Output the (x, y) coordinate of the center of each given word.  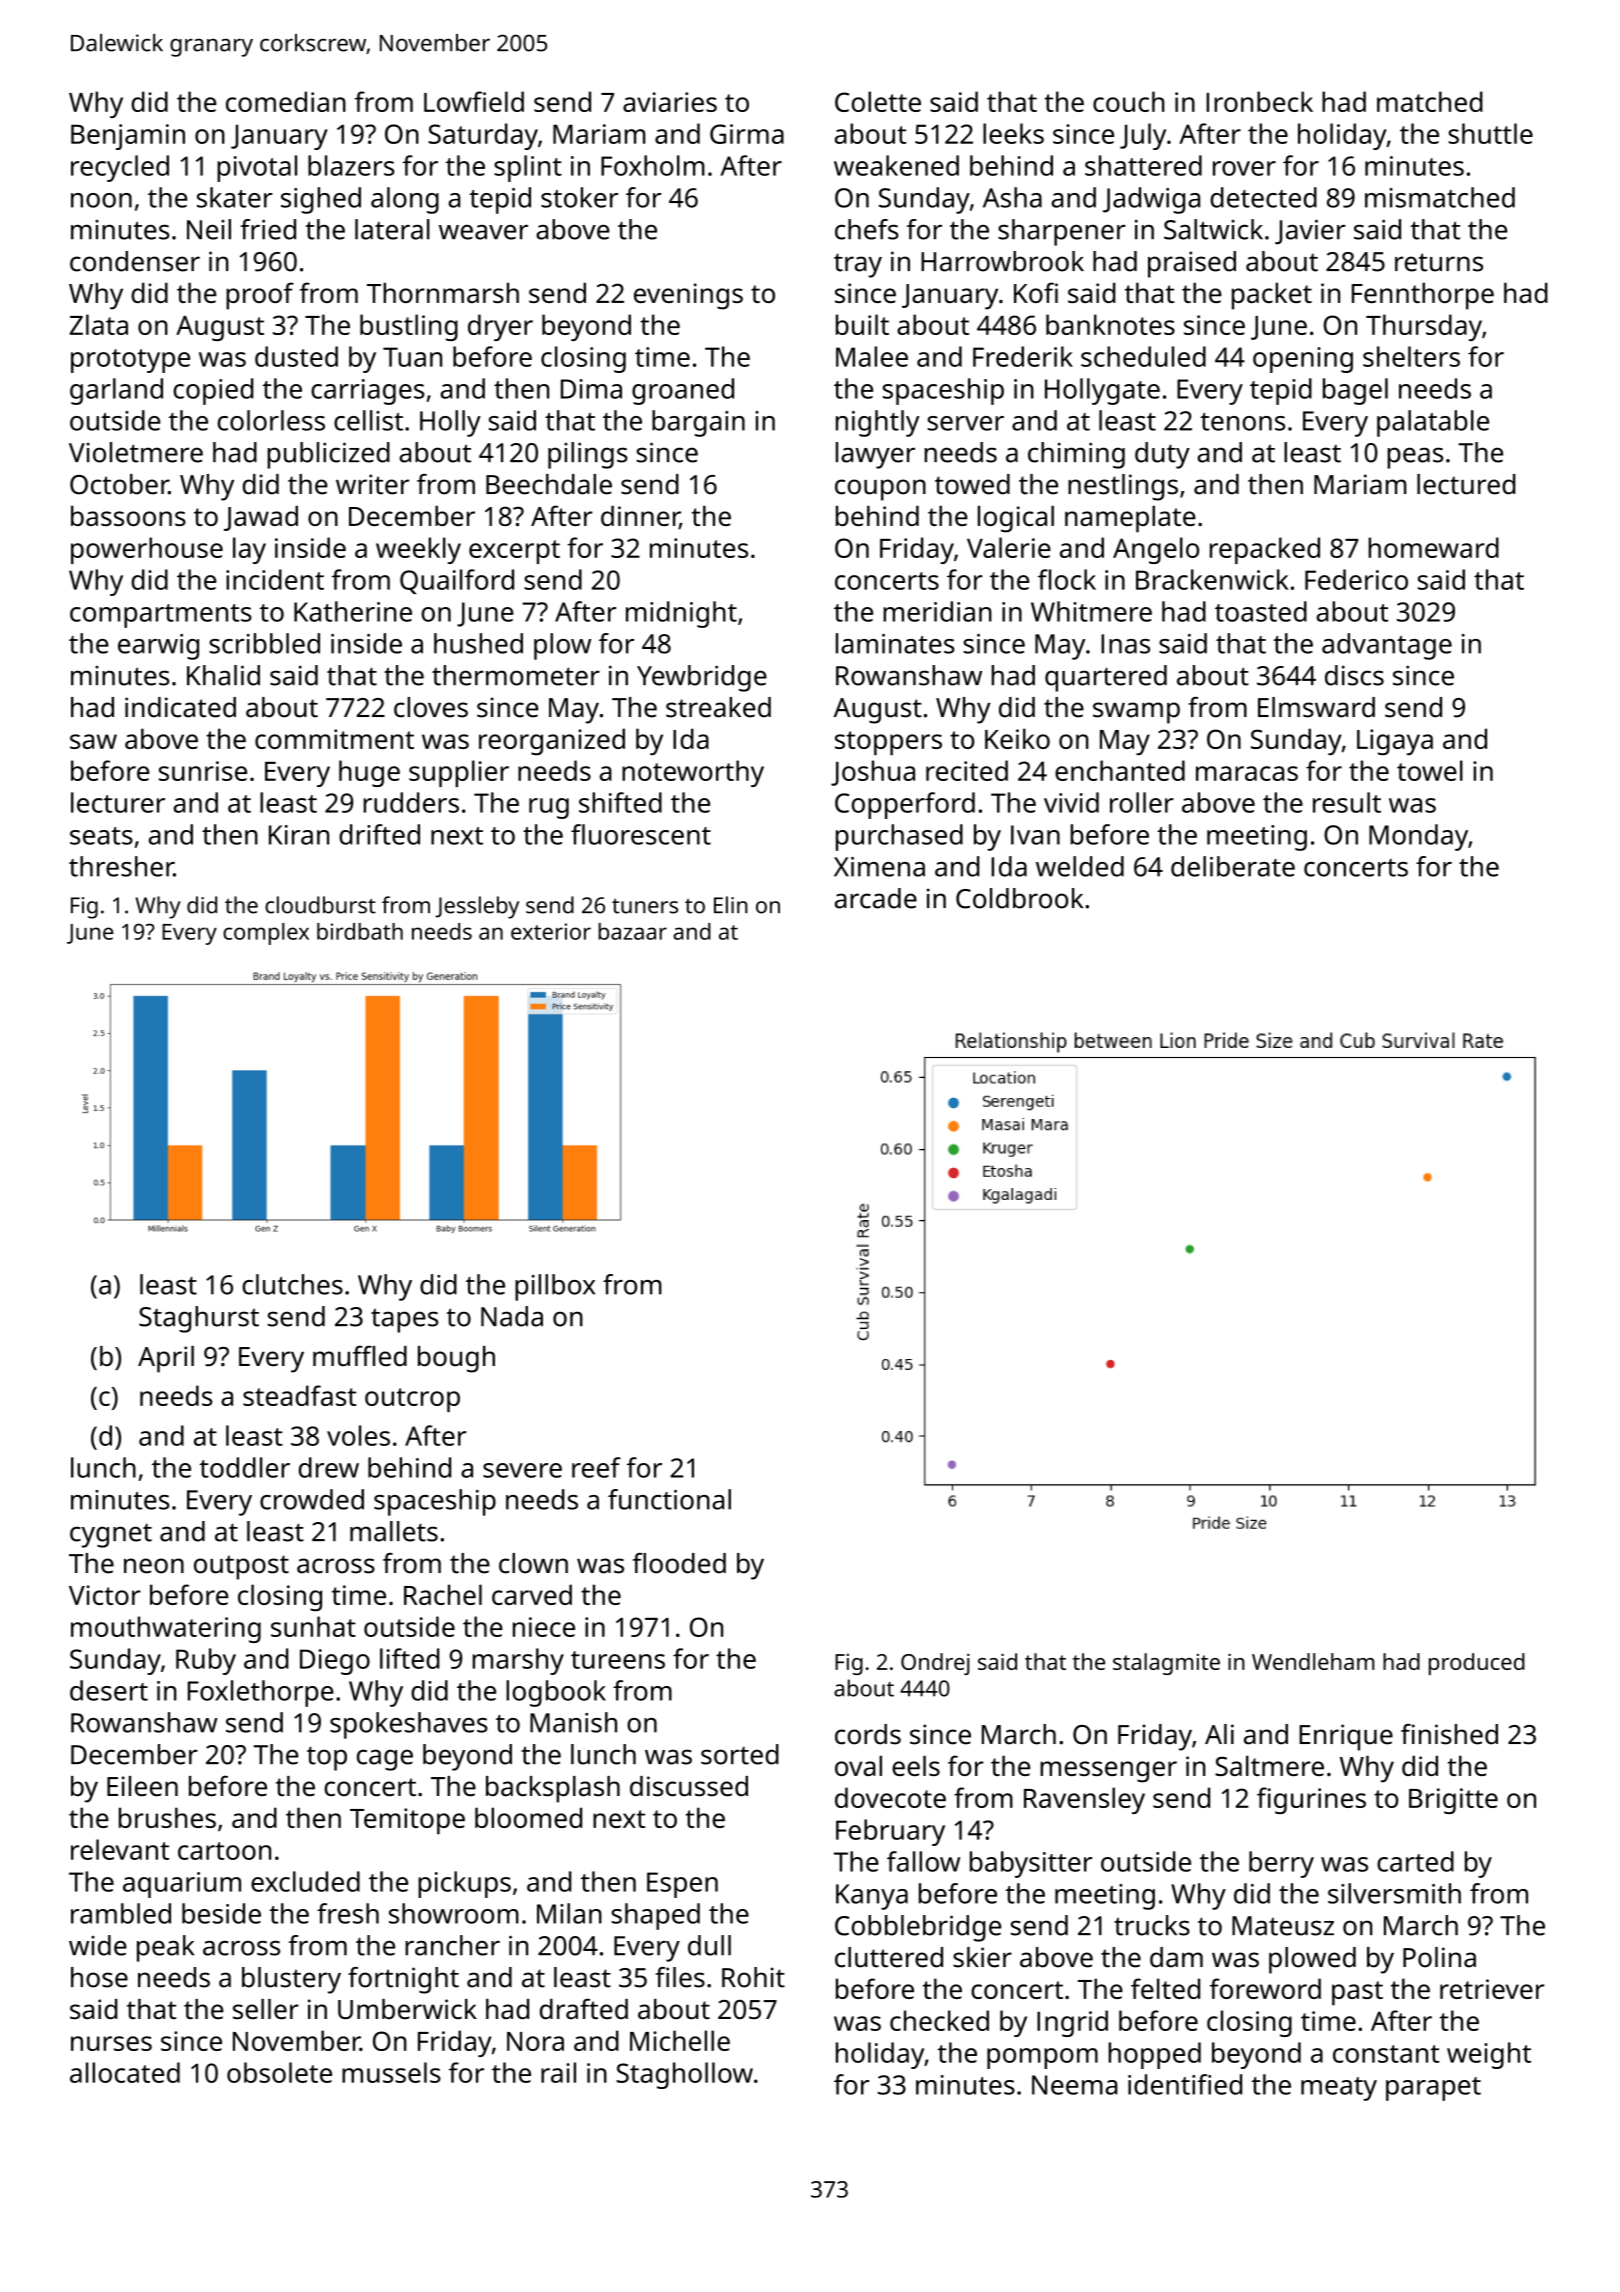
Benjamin (128, 137)
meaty (1339, 2089)
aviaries (670, 102)
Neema (1074, 2085)
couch (1129, 101)
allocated (125, 2072)
